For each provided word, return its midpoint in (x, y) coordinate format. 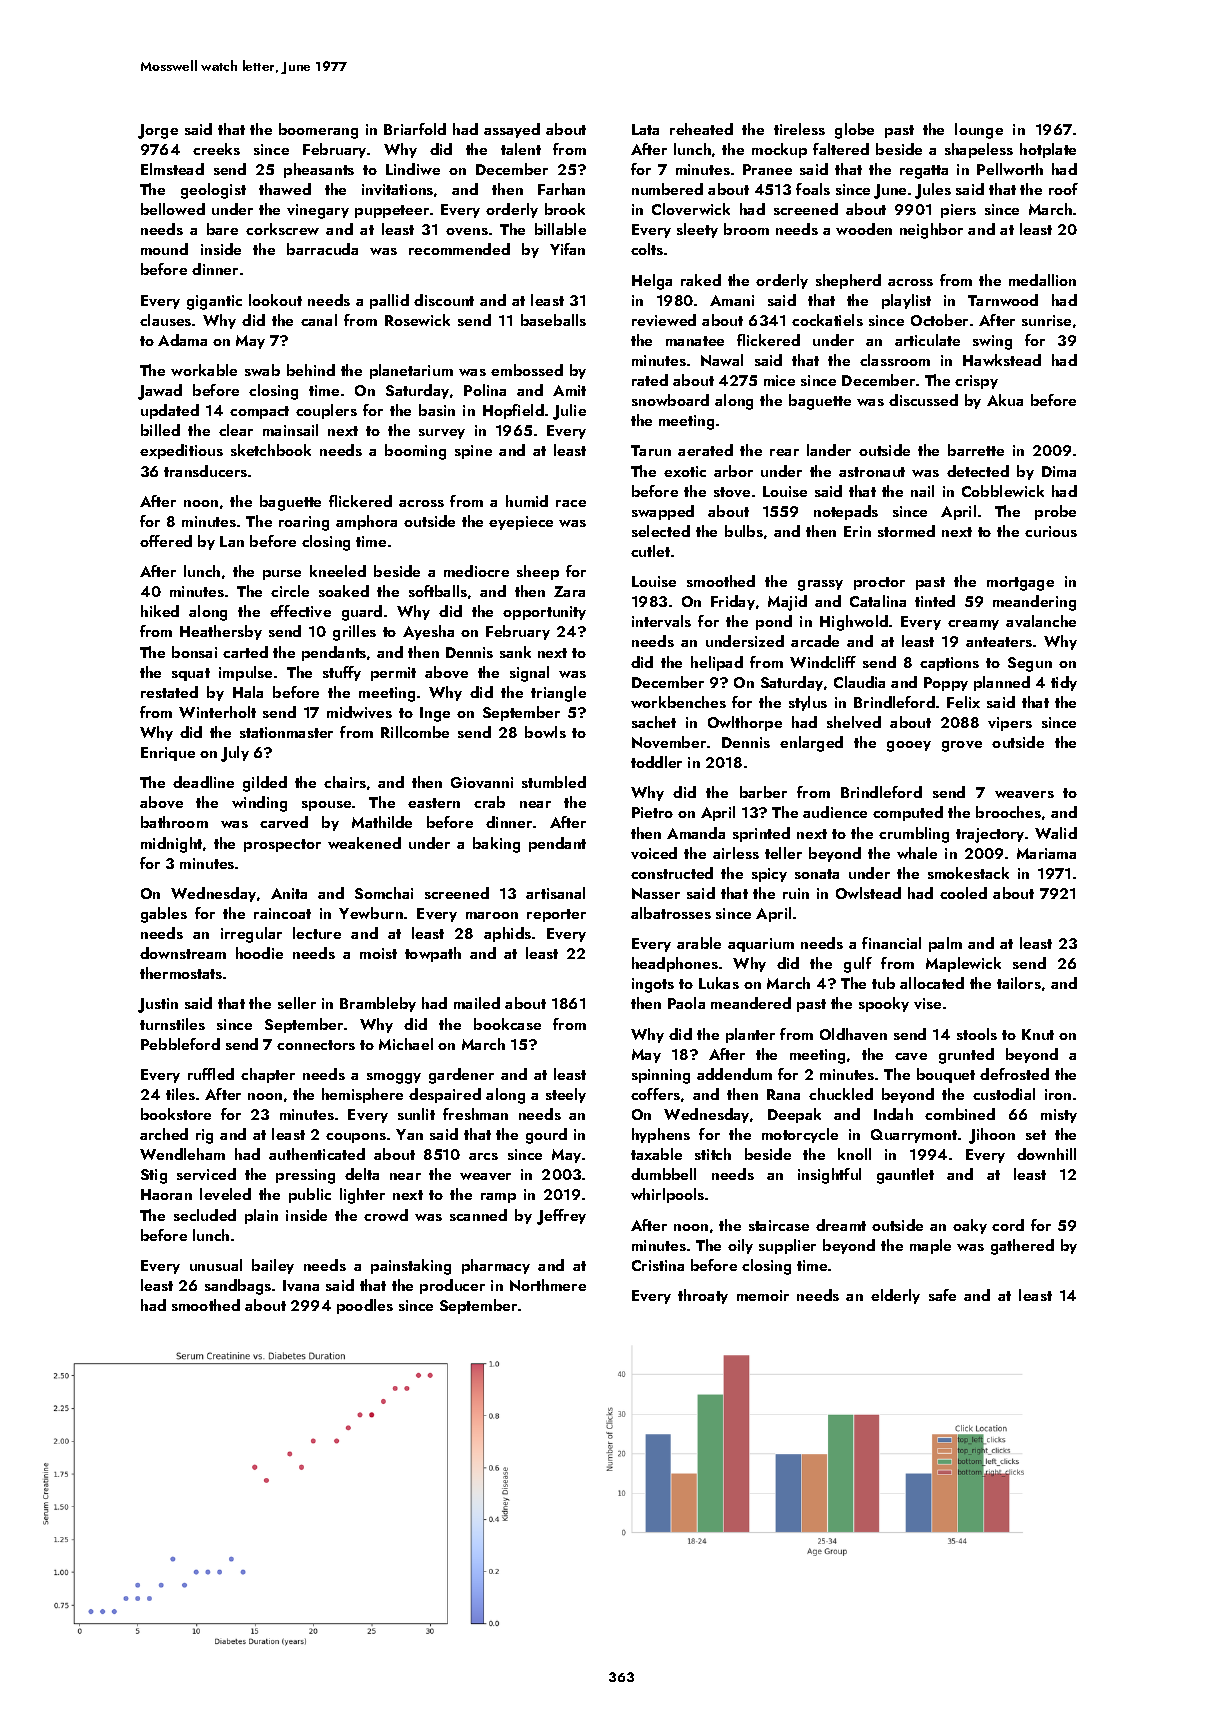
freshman (475, 1114)
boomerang (318, 131)
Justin (158, 1005)
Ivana (301, 1285)
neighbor (931, 231)
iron (1058, 1094)
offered (166, 541)
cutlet (650, 551)
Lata (645, 129)
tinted (935, 601)
